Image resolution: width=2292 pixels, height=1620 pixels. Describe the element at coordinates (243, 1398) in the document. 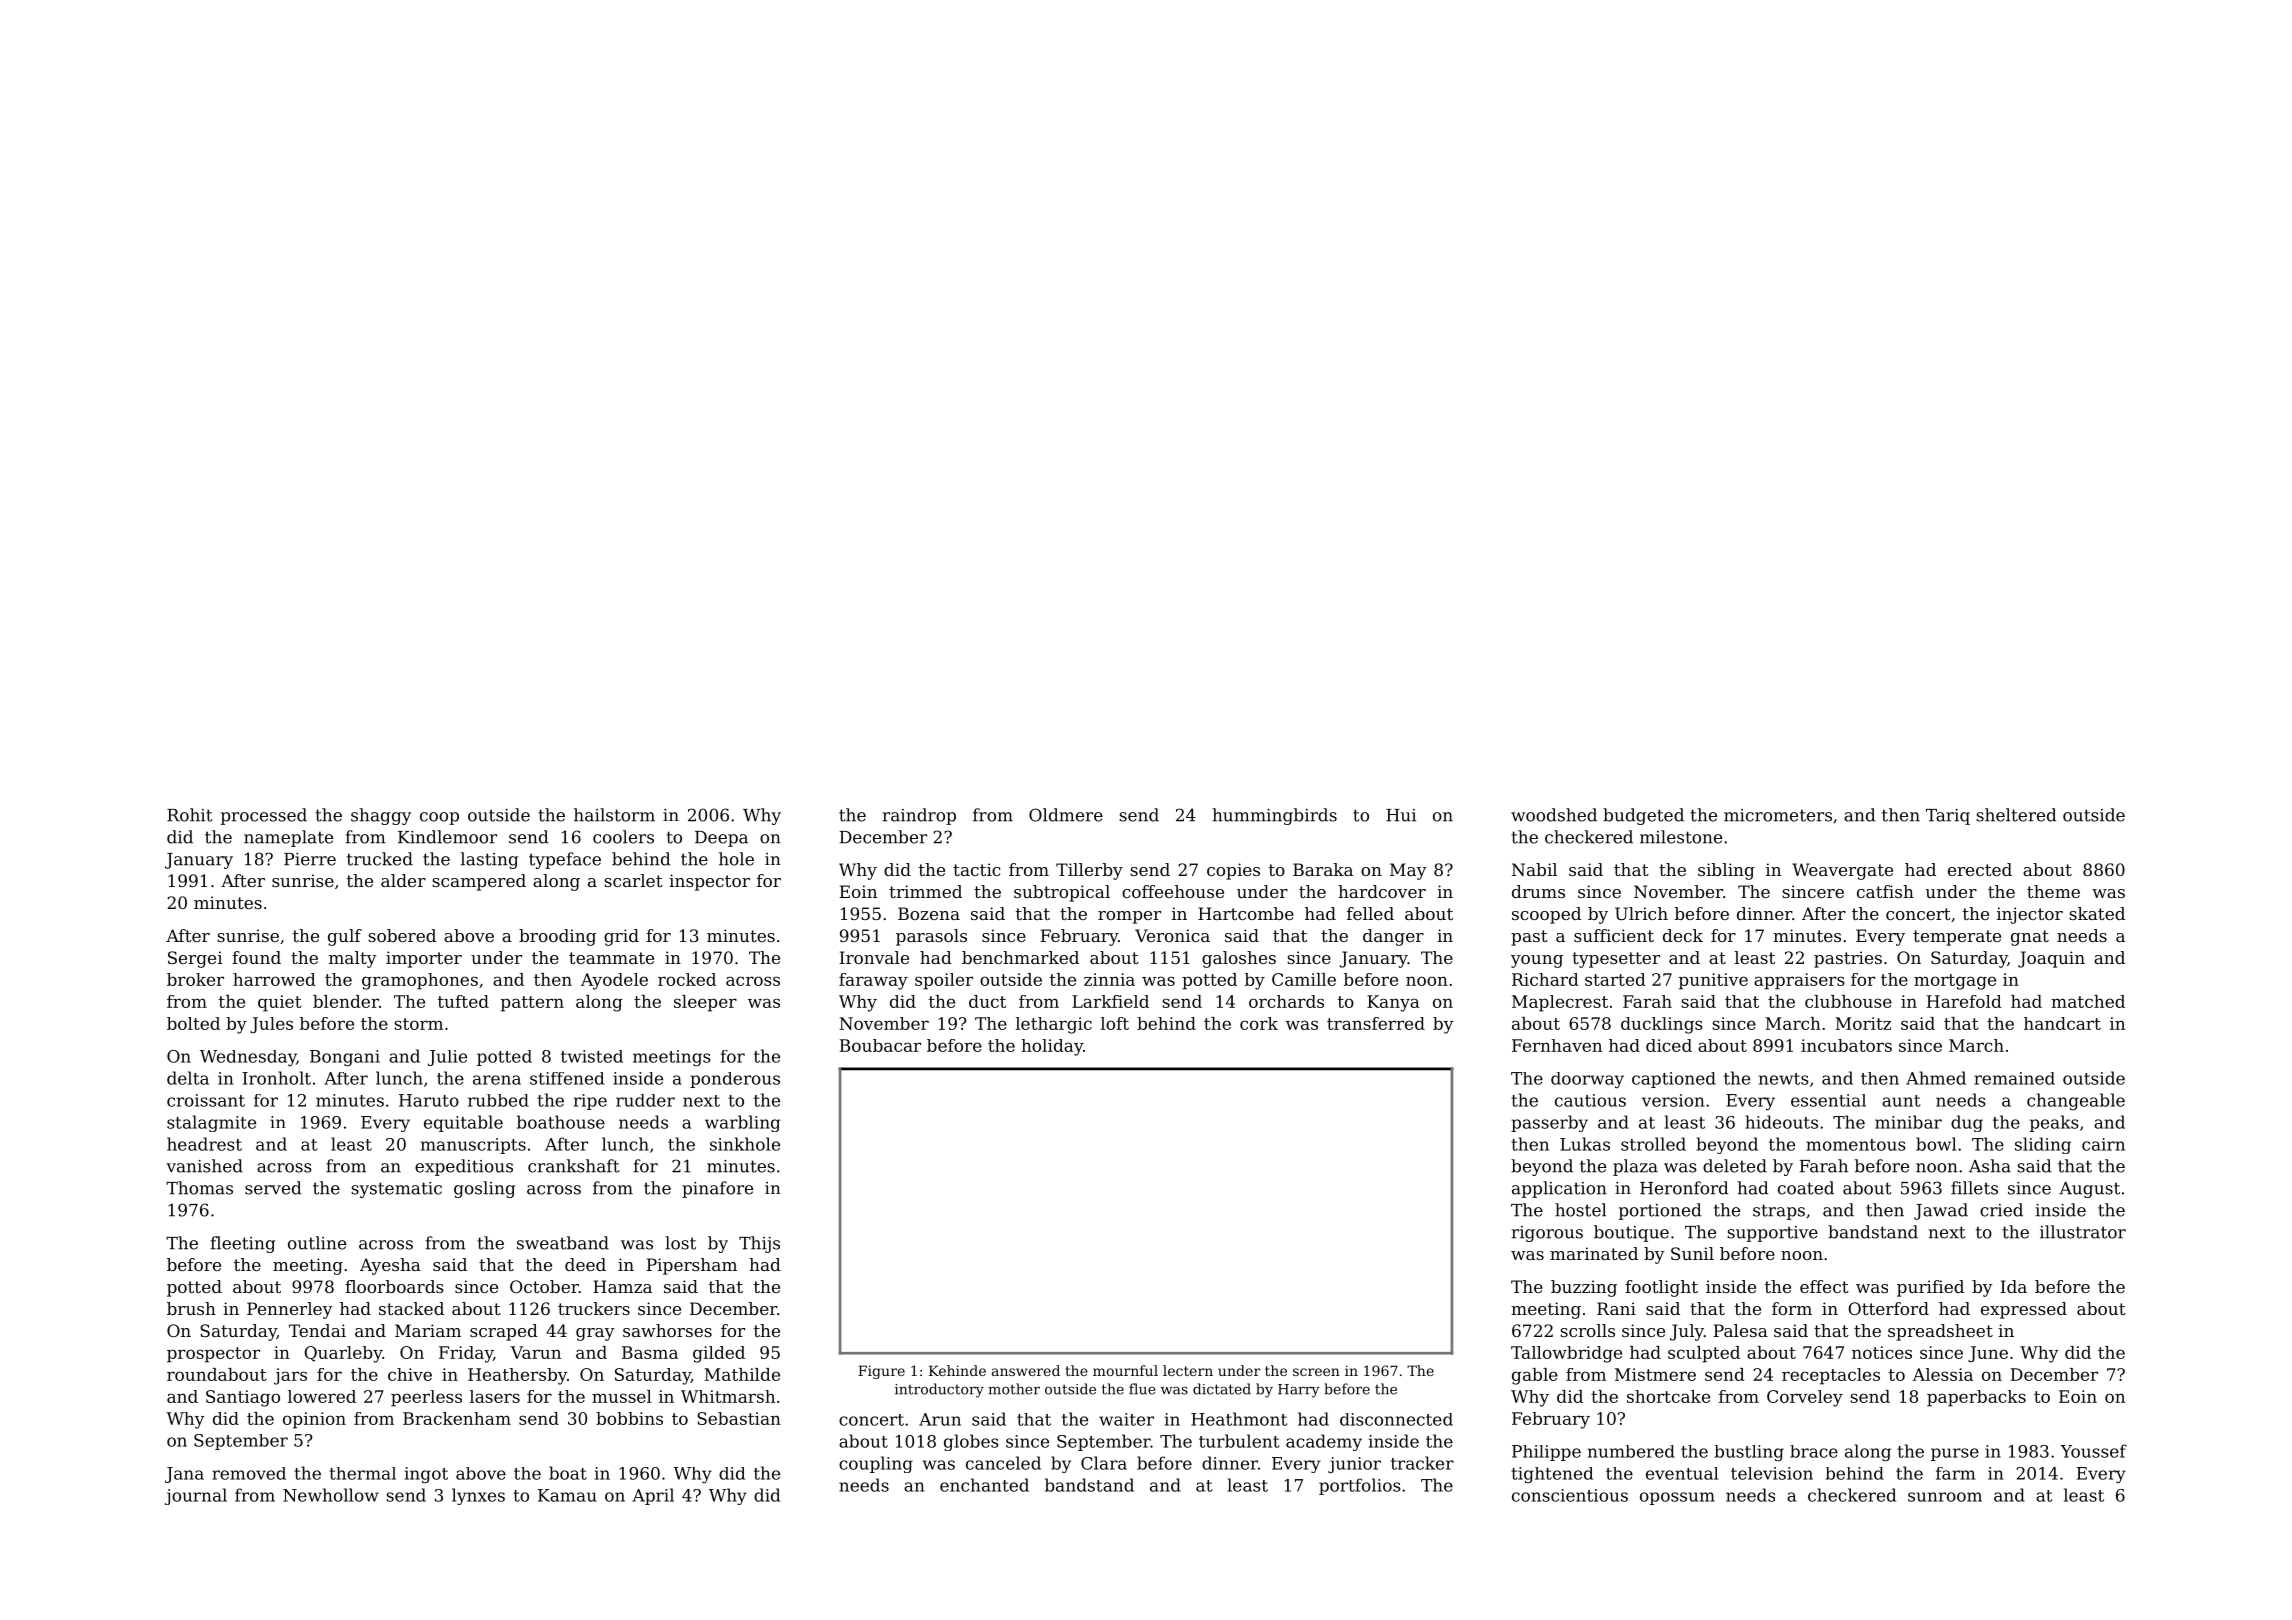

I see `Santiago` at that location.
